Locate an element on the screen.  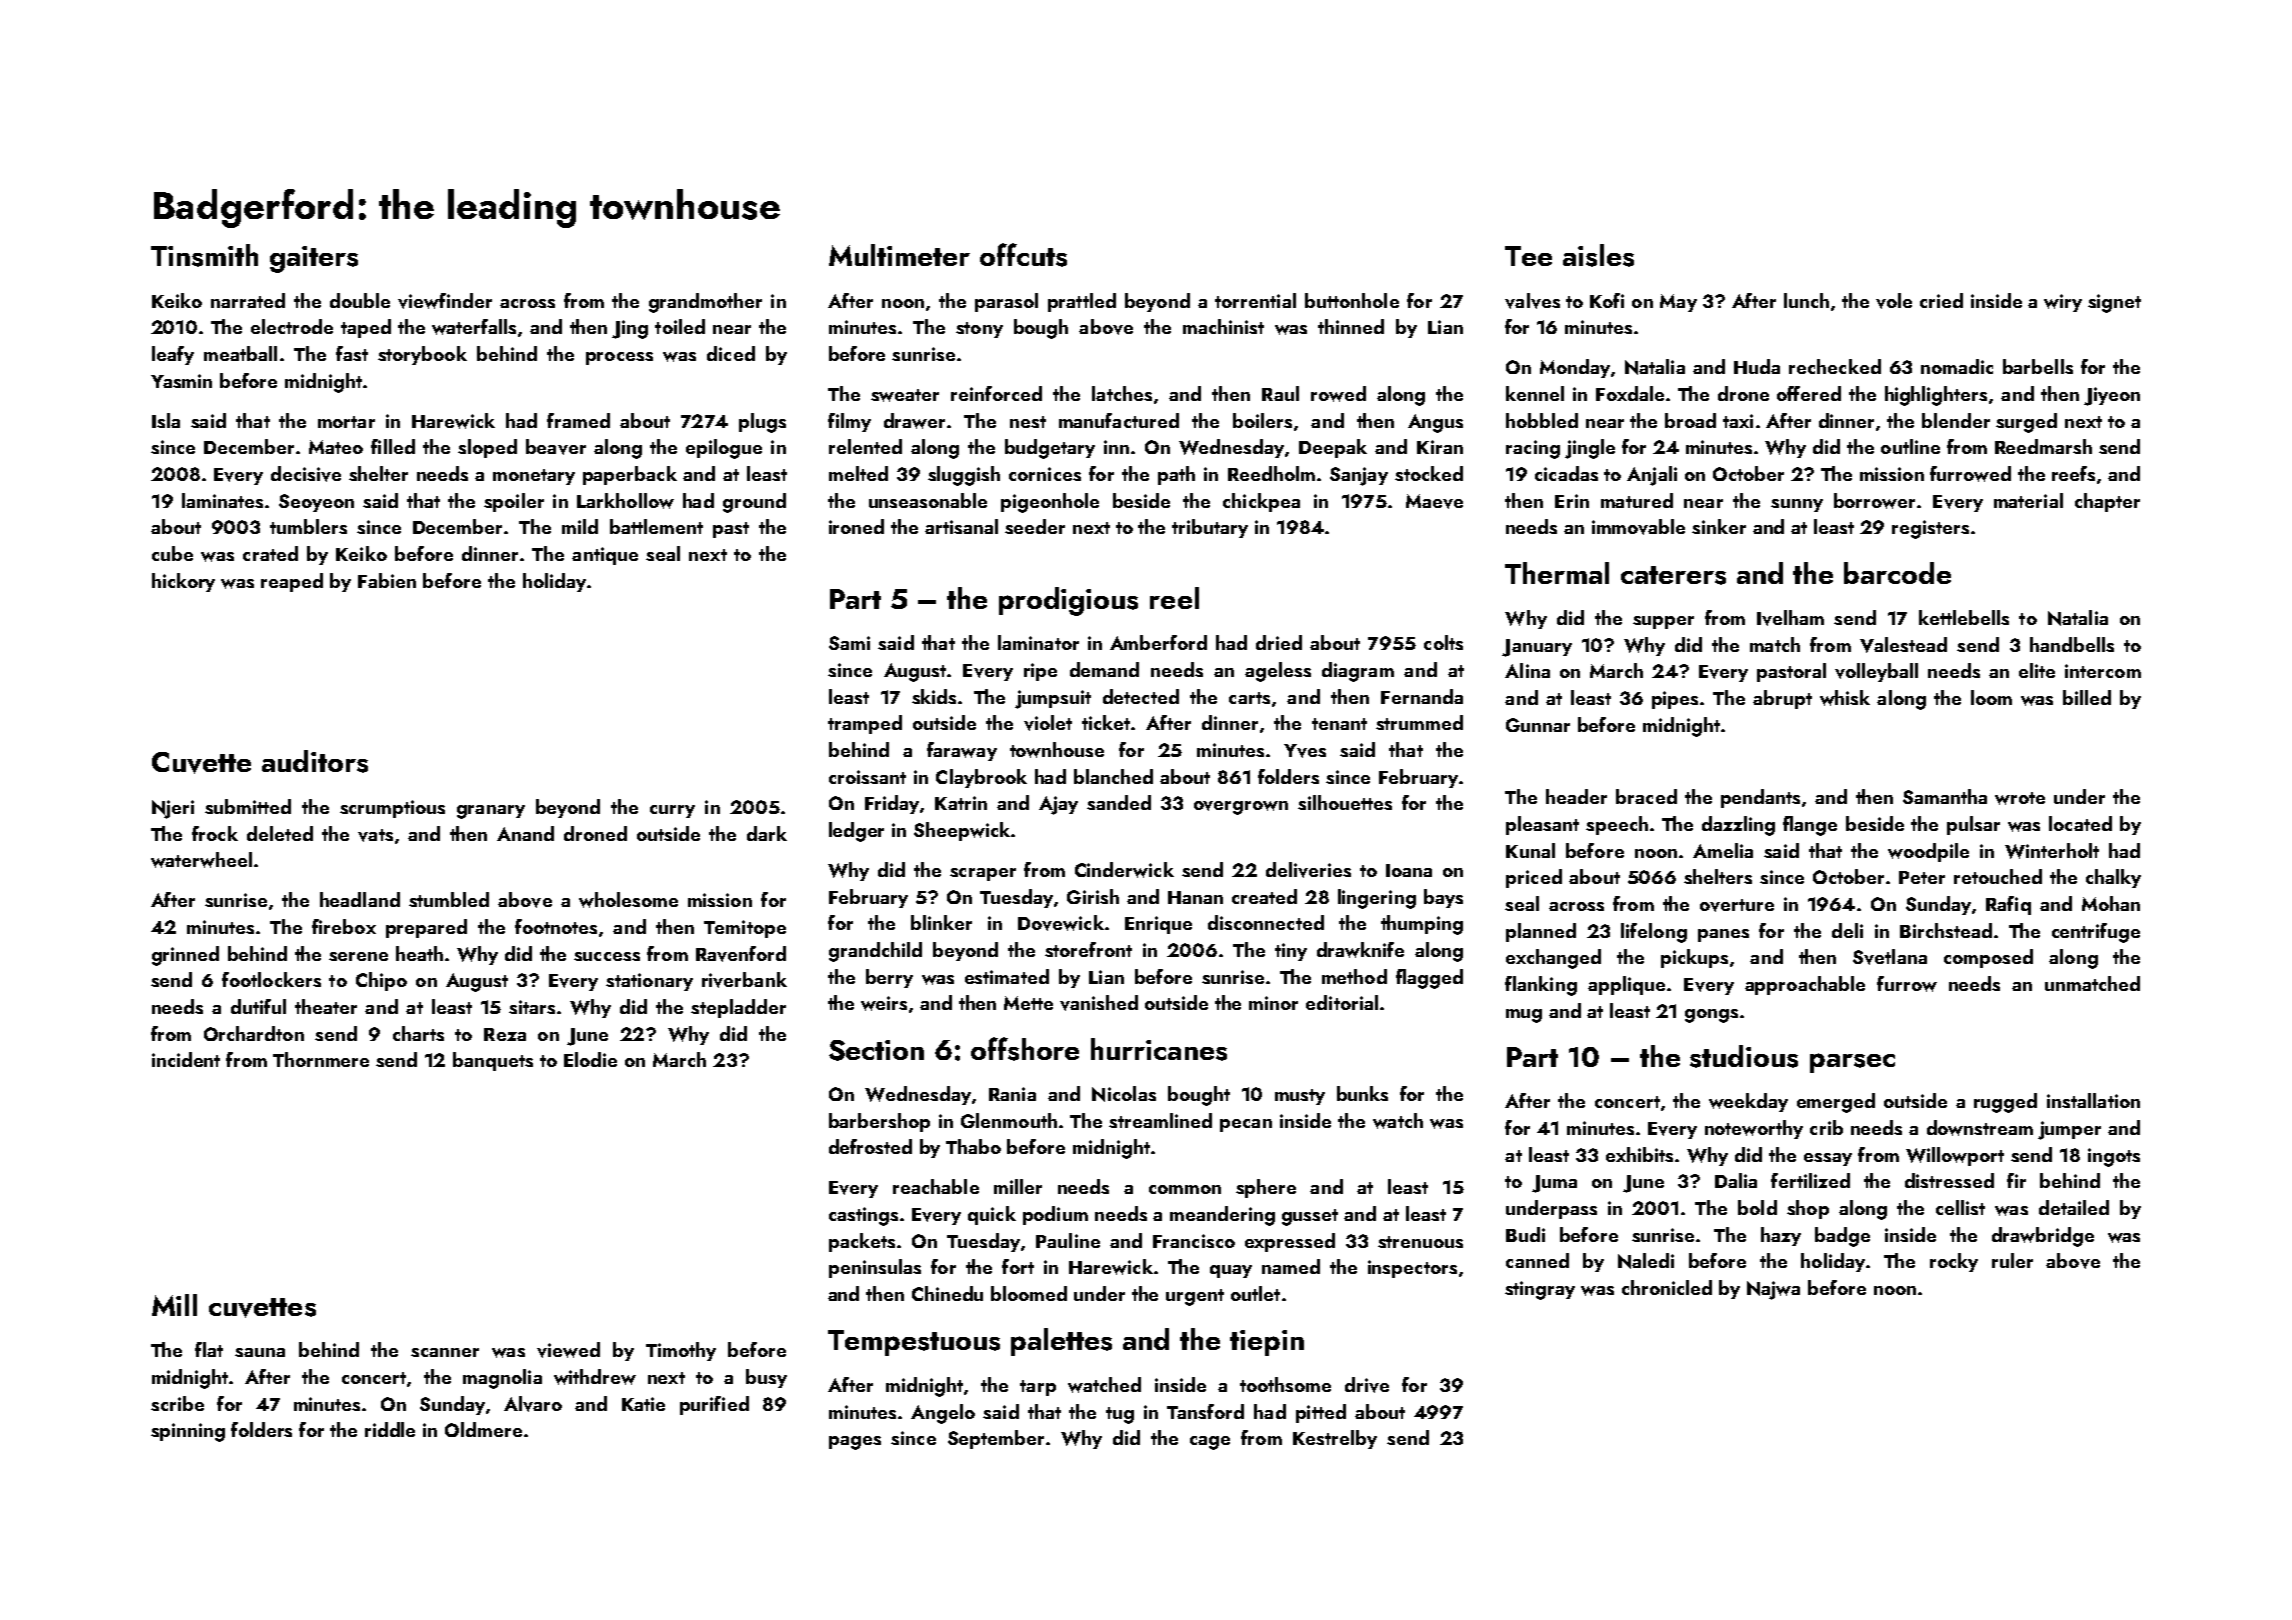
cage is located at coordinates (1210, 1443).
